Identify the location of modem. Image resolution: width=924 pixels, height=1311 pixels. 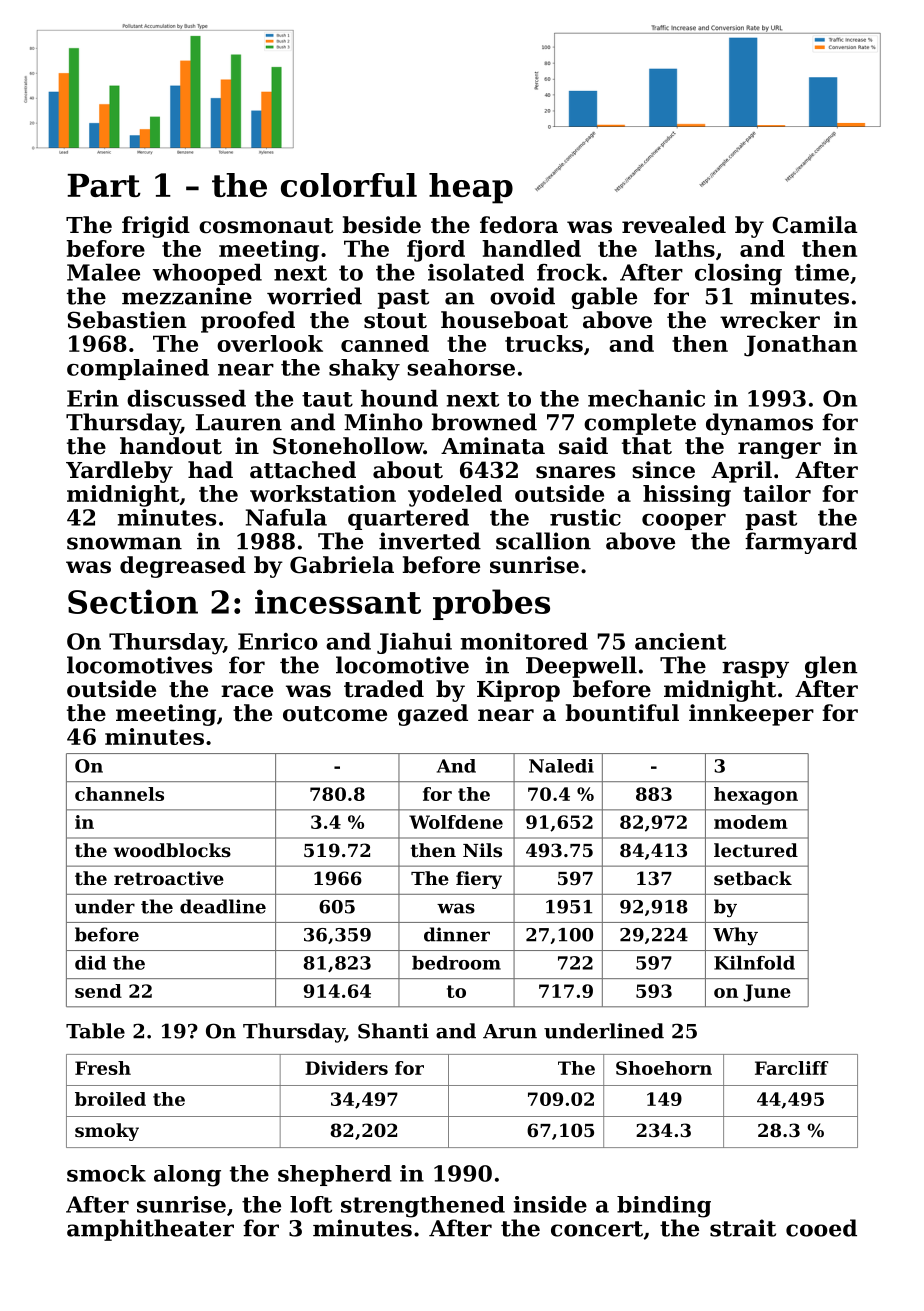
(751, 822).
